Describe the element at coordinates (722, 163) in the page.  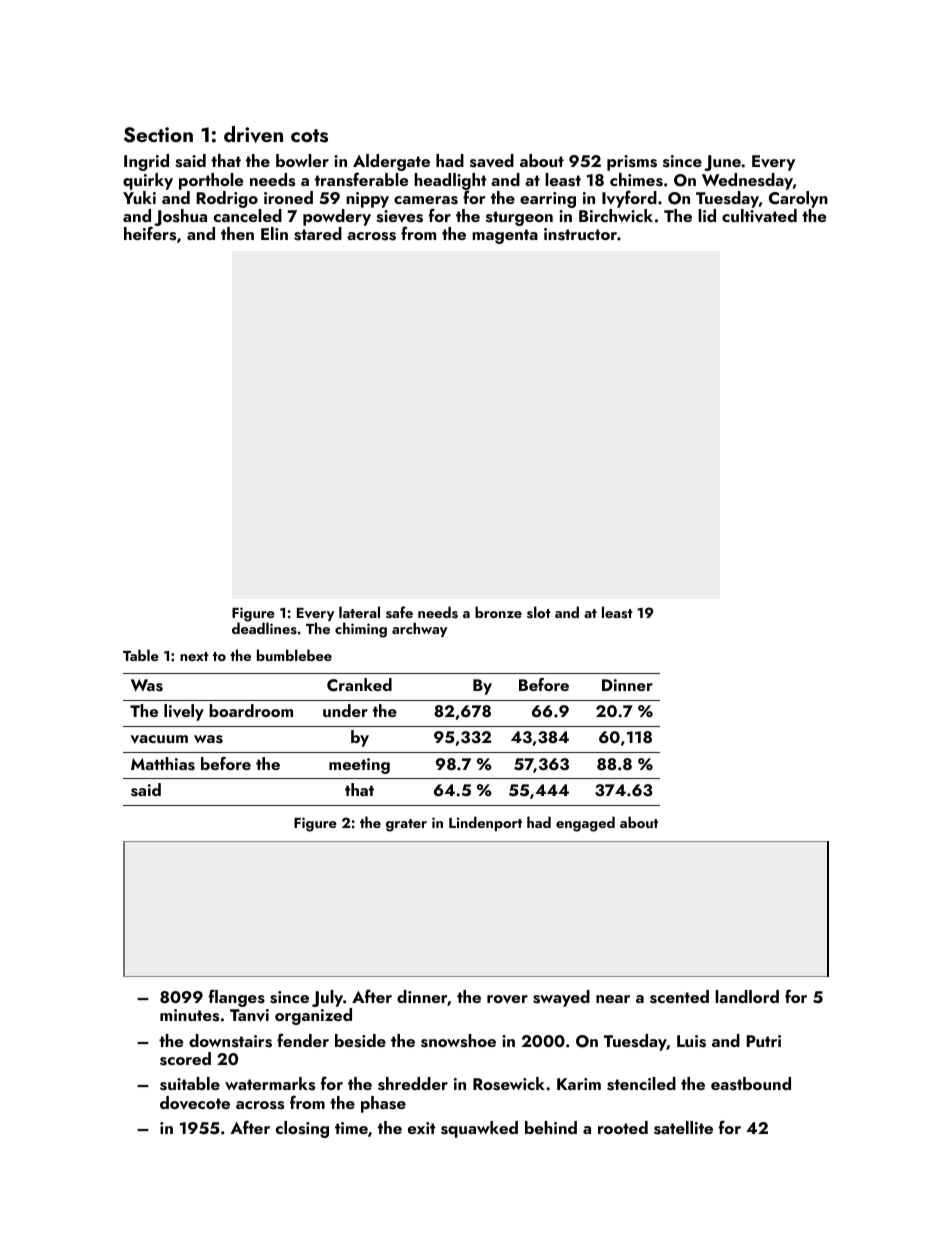
I see `June` at that location.
